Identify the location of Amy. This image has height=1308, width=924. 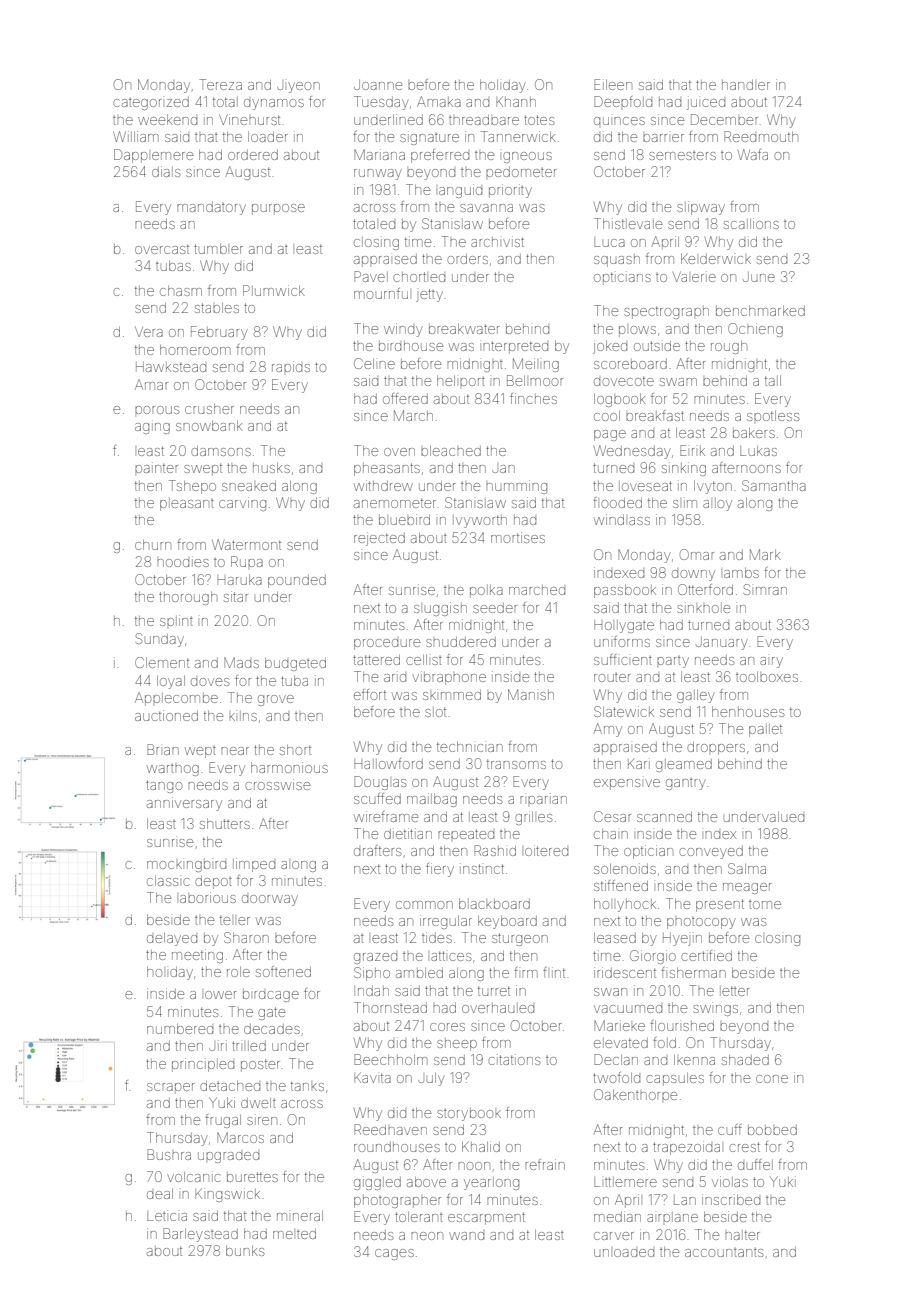
(607, 730).
